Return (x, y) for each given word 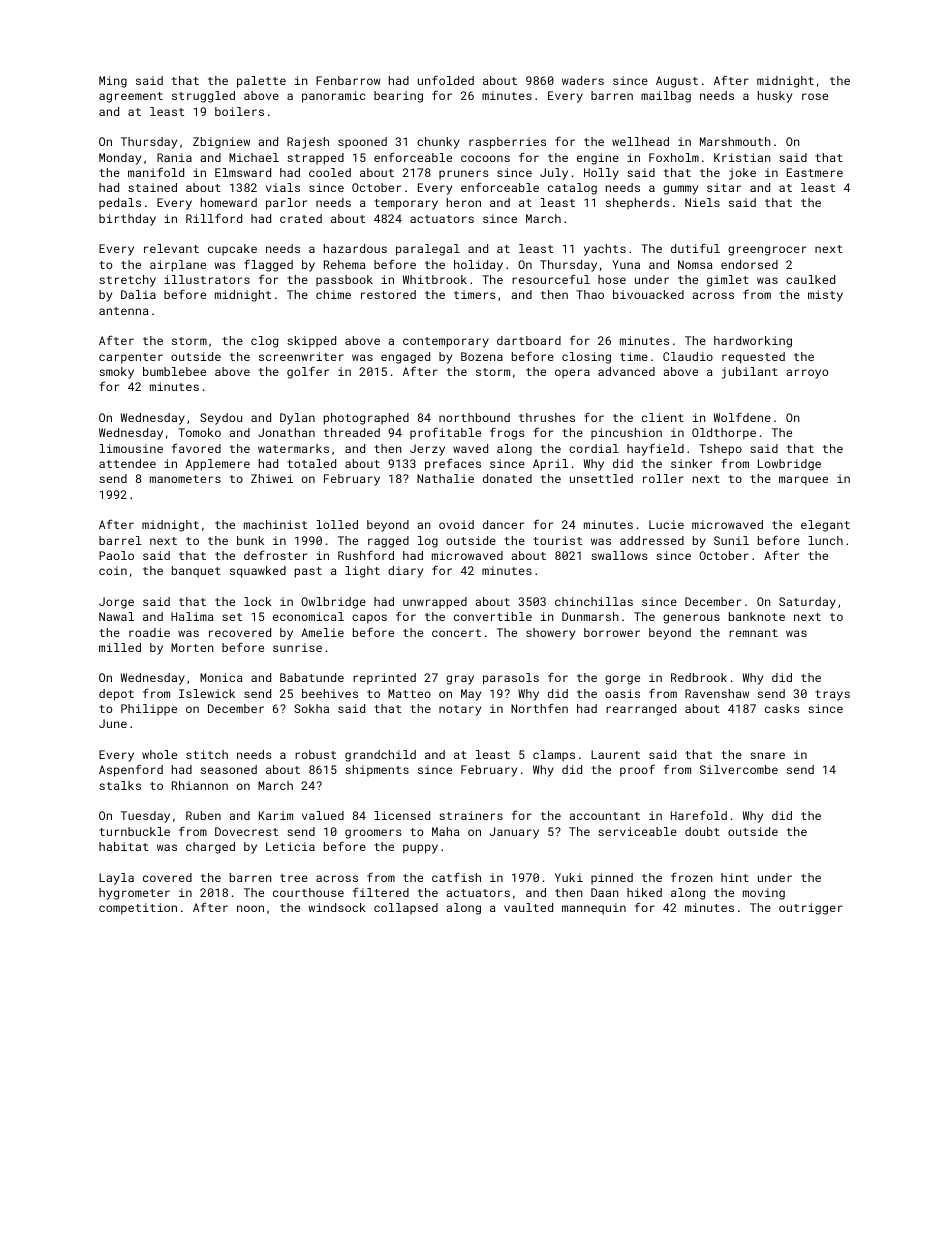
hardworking (753, 342)
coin (113, 570)
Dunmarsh (590, 616)
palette (261, 82)
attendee (127, 463)
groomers (373, 834)
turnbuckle (134, 831)
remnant (753, 633)
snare (767, 755)
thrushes (547, 417)
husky (775, 97)
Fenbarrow (348, 80)
